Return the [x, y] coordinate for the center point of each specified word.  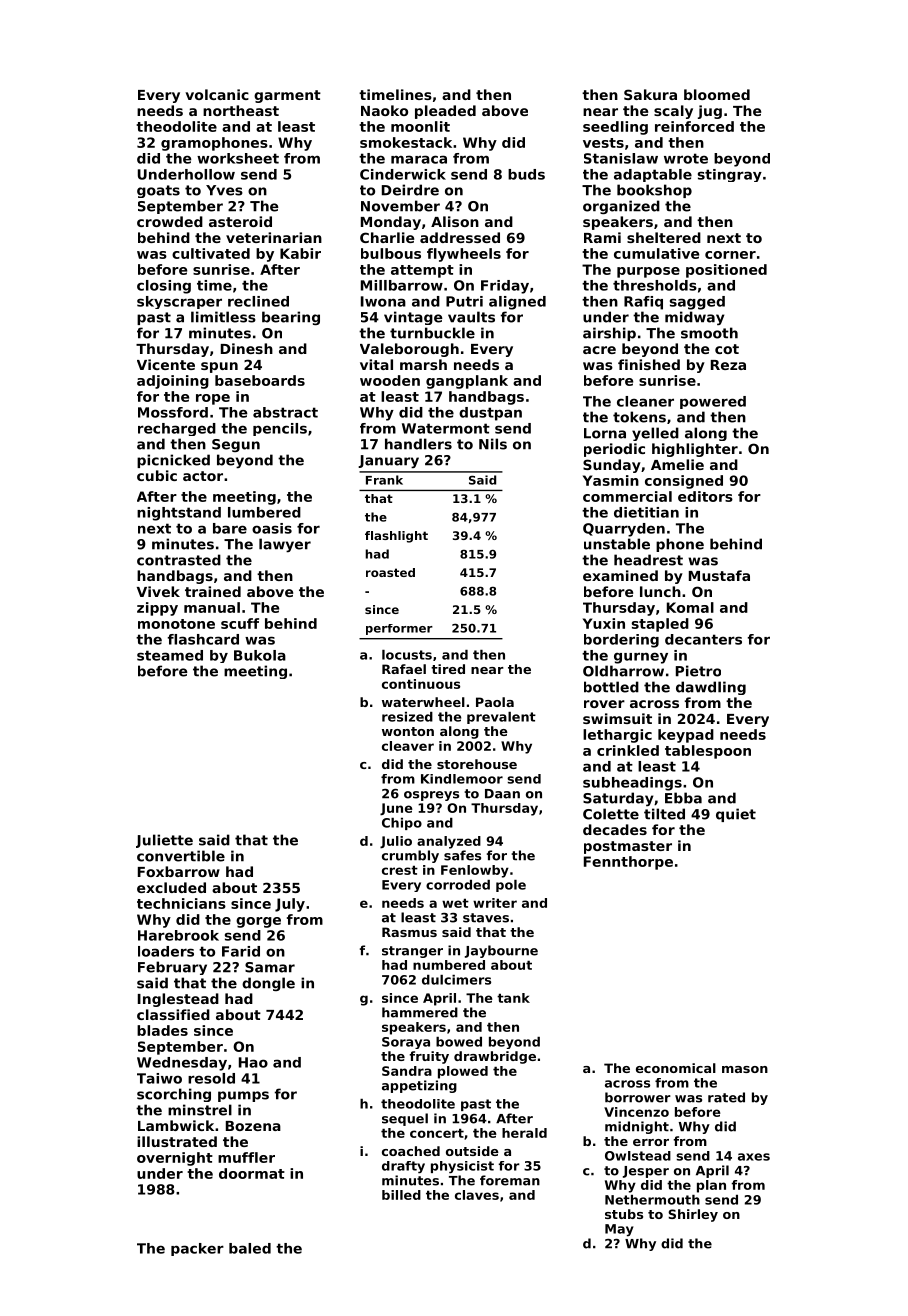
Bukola [260, 655]
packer [197, 1249]
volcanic [217, 94]
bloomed [717, 94]
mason [745, 1069]
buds [526, 174]
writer [495, 903]
